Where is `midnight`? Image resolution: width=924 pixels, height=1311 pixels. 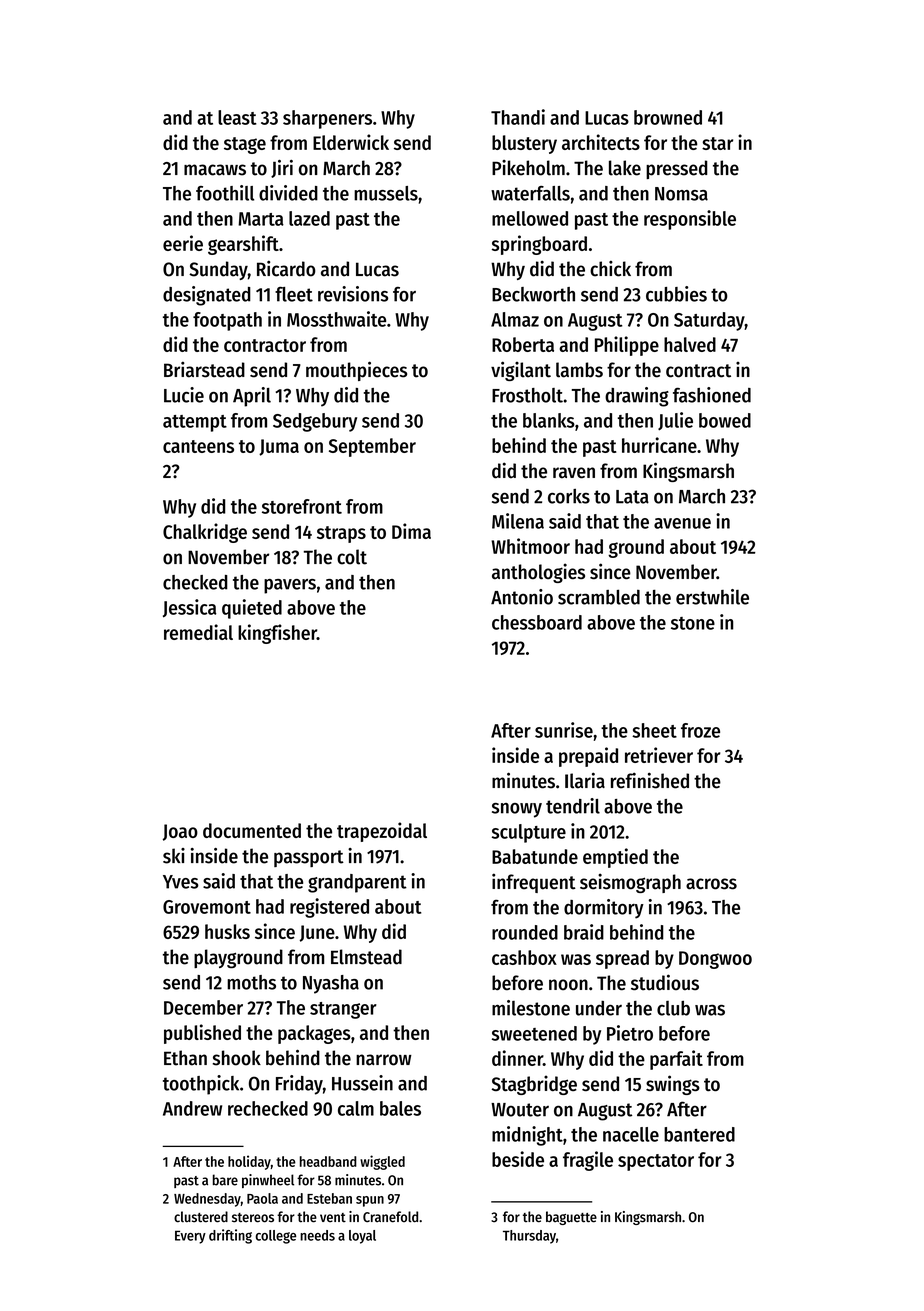
midnight is located at coordinates (527, 1136).
